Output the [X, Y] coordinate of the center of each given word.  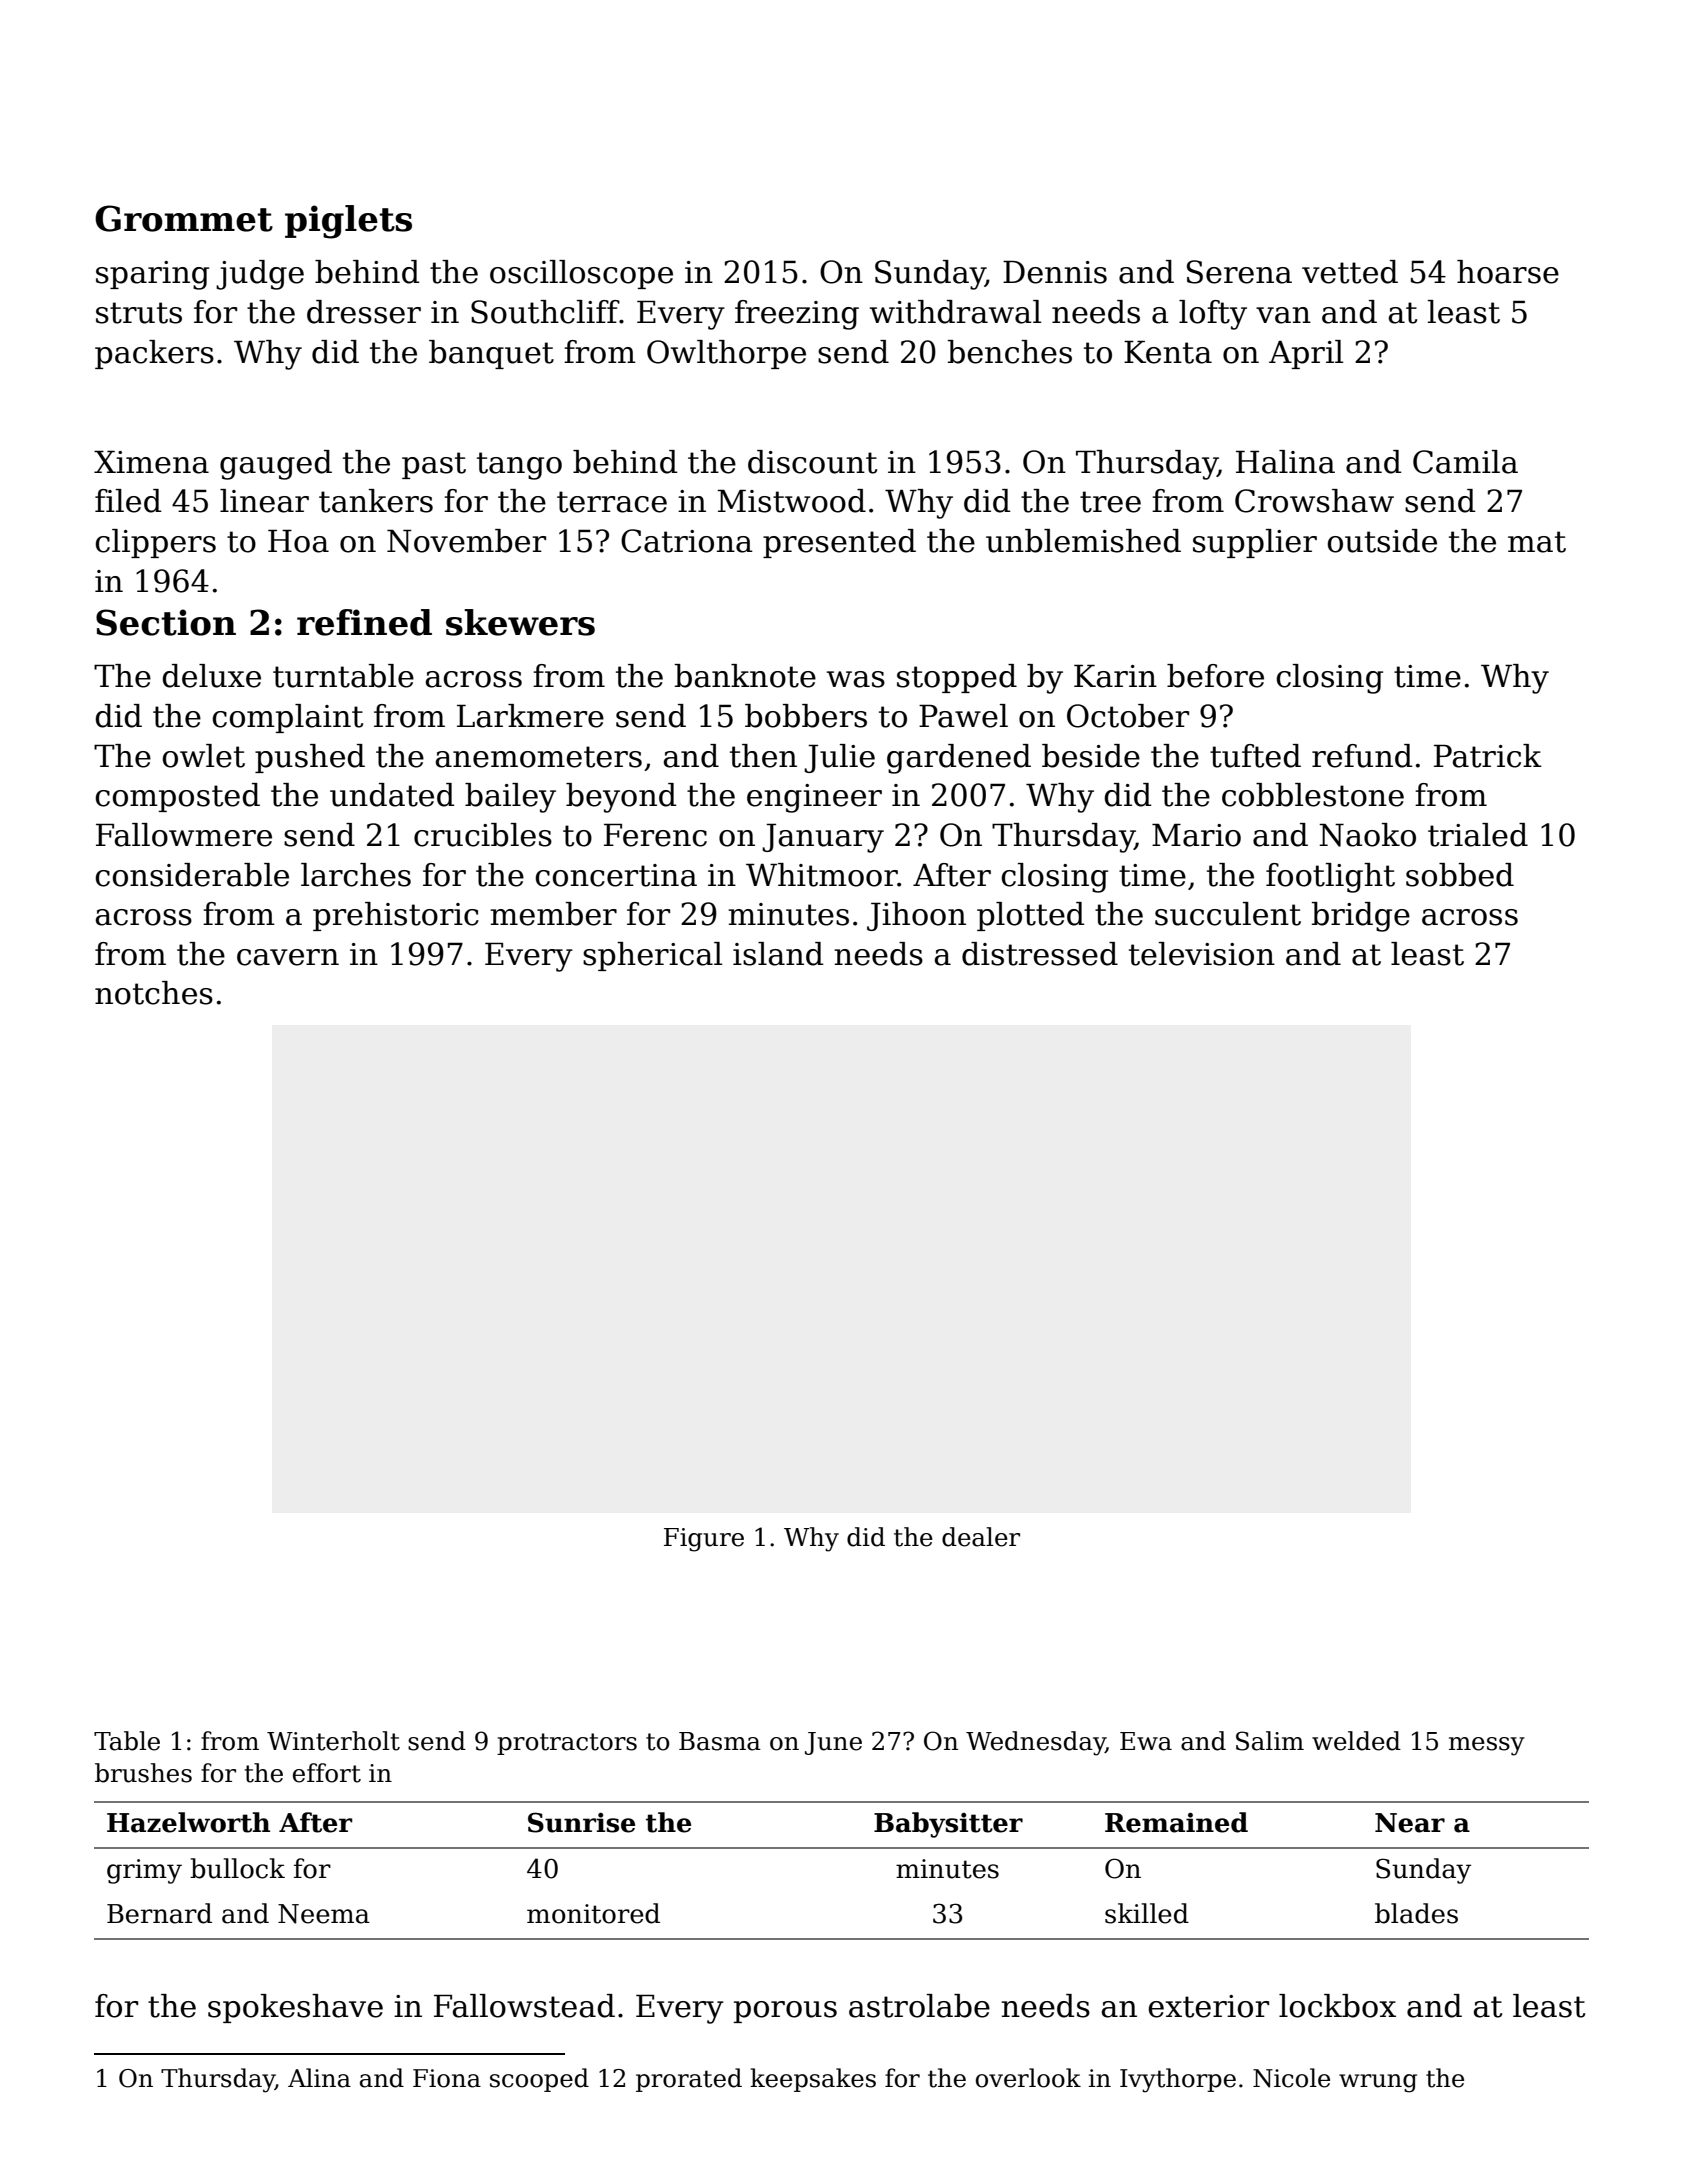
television [1202, 954]
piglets [348, 222]
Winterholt [333, 1741]
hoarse [1508, 272]
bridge [1361, 917]
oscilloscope [581, 274]
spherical [652, 956]
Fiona [447, 2078]
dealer [981, 1537]
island [778, 954]
